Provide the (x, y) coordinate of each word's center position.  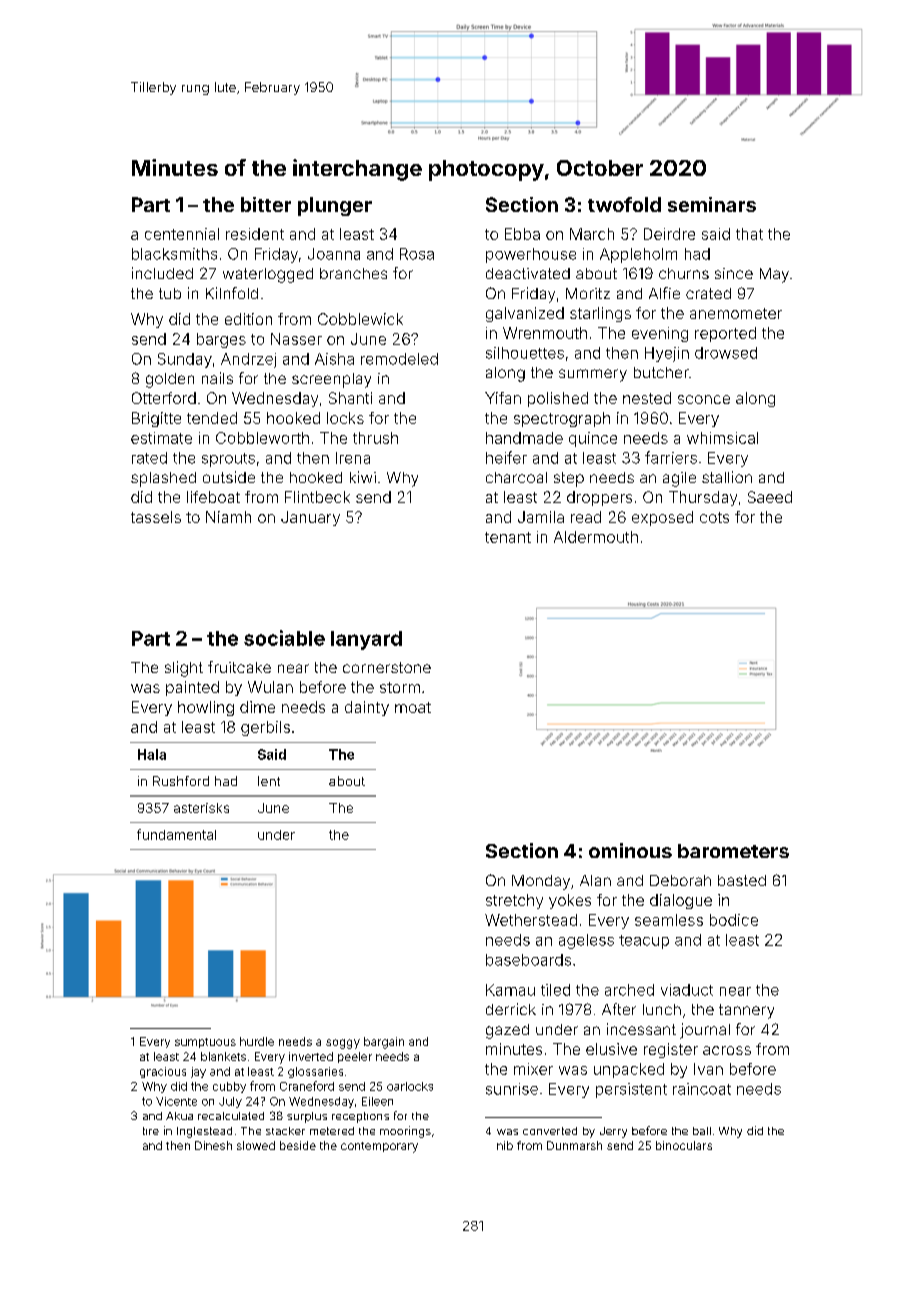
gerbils (265, 728)
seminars (712, 204)
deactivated (528, 273)
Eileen (377, 1101)
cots (714, 517)
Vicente (176, 1101)
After (619, 1009)
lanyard (366, 640)
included (162, 273)
